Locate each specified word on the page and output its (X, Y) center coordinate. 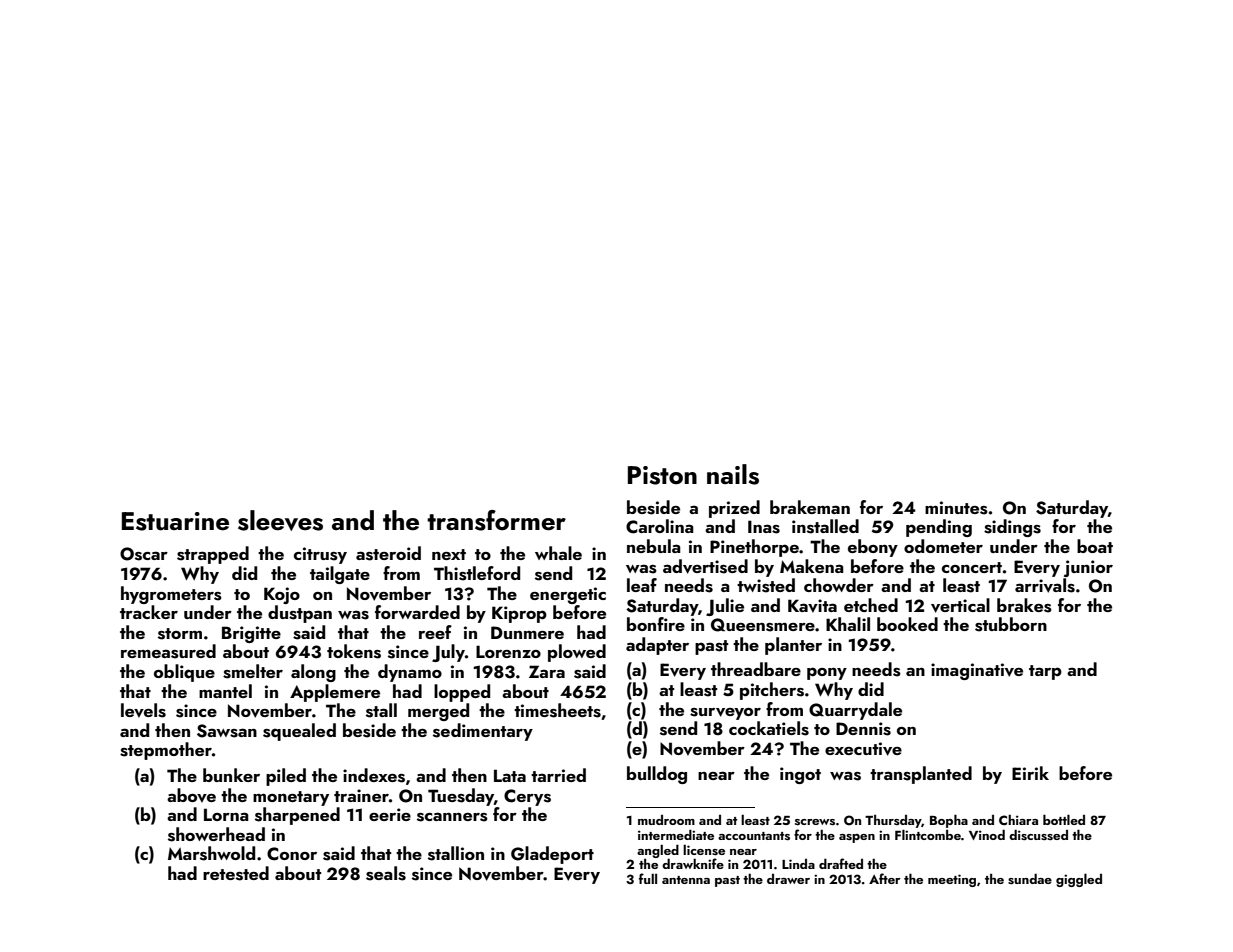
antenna (686, 880)
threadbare (756, 669)
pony (827, 673)
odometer (943, 546)
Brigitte (251, 634)
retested (236, 873)
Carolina (660, 526)
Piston (662, 475)
